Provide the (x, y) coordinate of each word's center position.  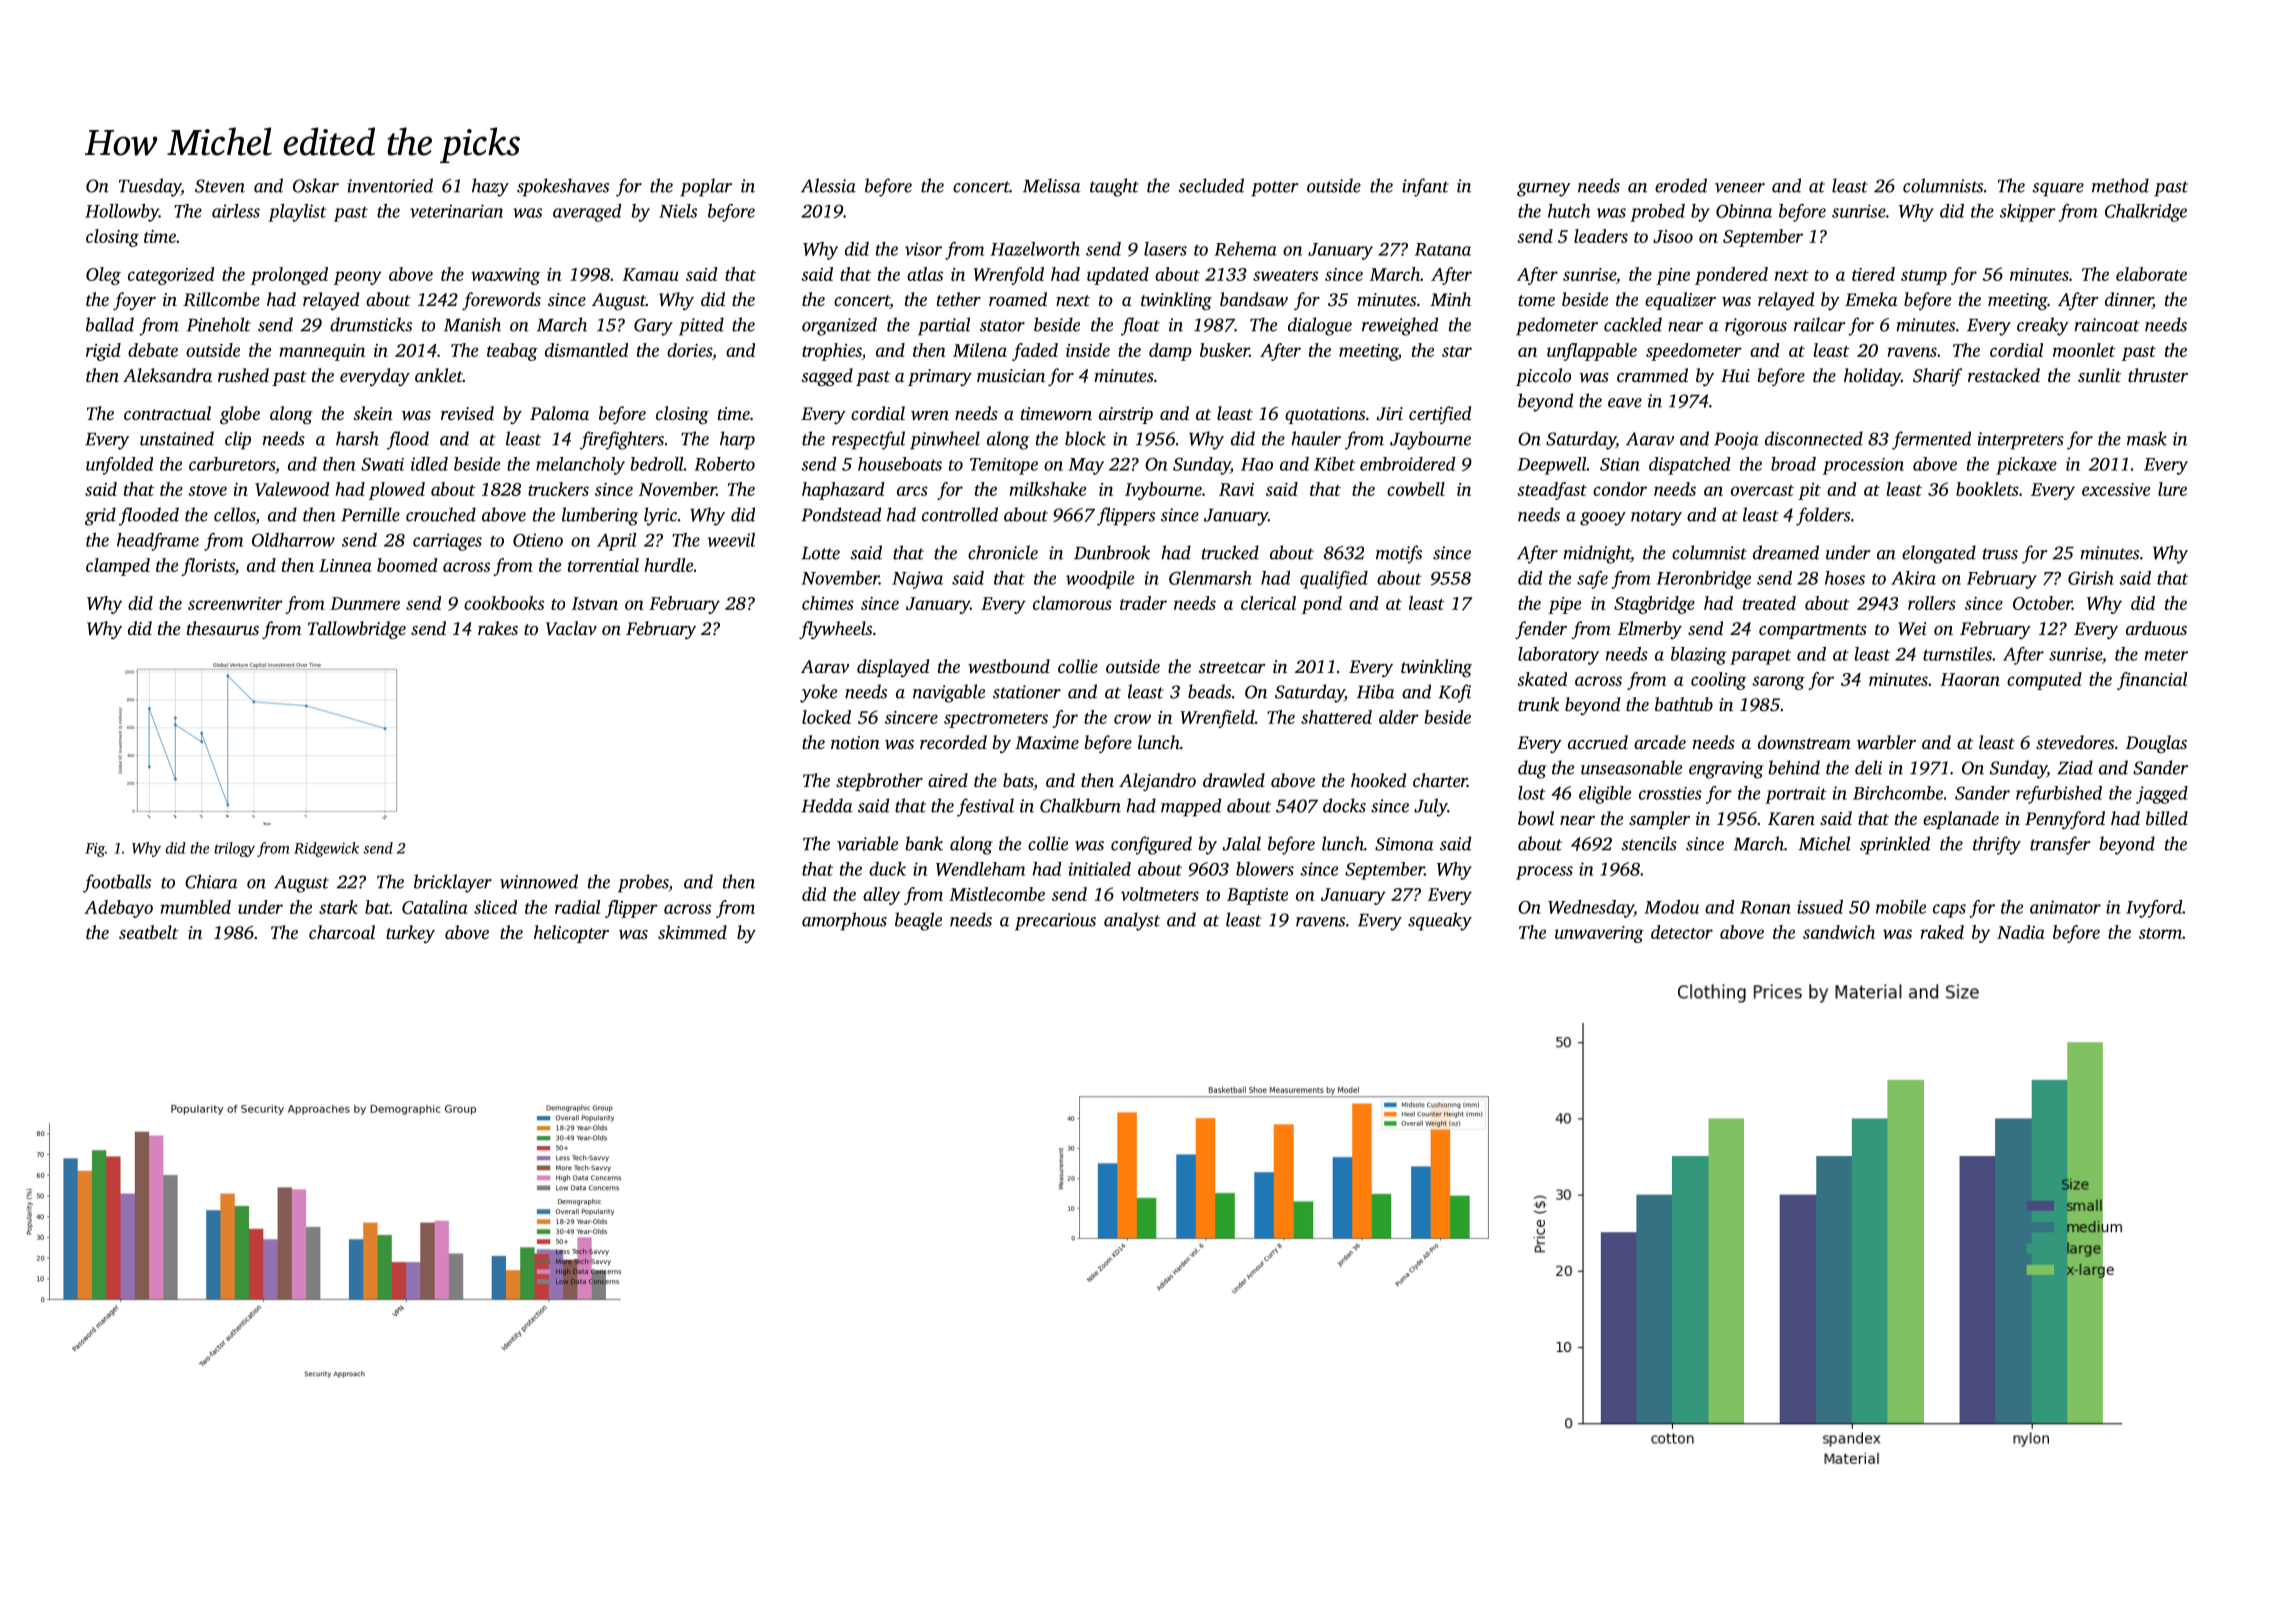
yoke (818, 693)
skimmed (692, 932)
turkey (410, 934)
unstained (177, 438)
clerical (1268, 603)
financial (2152, 681)
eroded (1681, 185)
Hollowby (122, 213)
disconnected (1814, 438)
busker (1224, 350)
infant (1425, 187)
